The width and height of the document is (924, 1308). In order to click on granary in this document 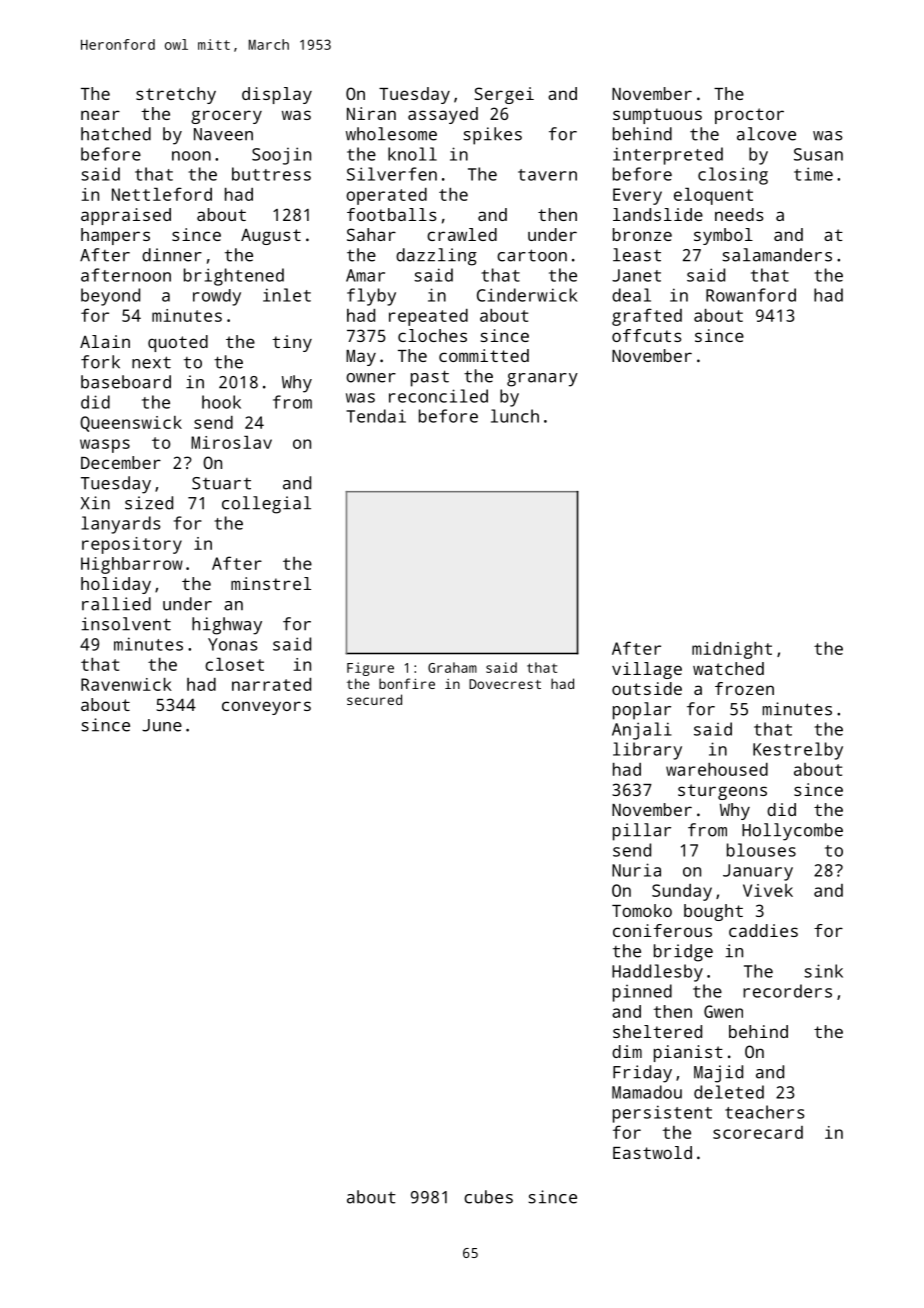, I will do `click(542, 380)`.
